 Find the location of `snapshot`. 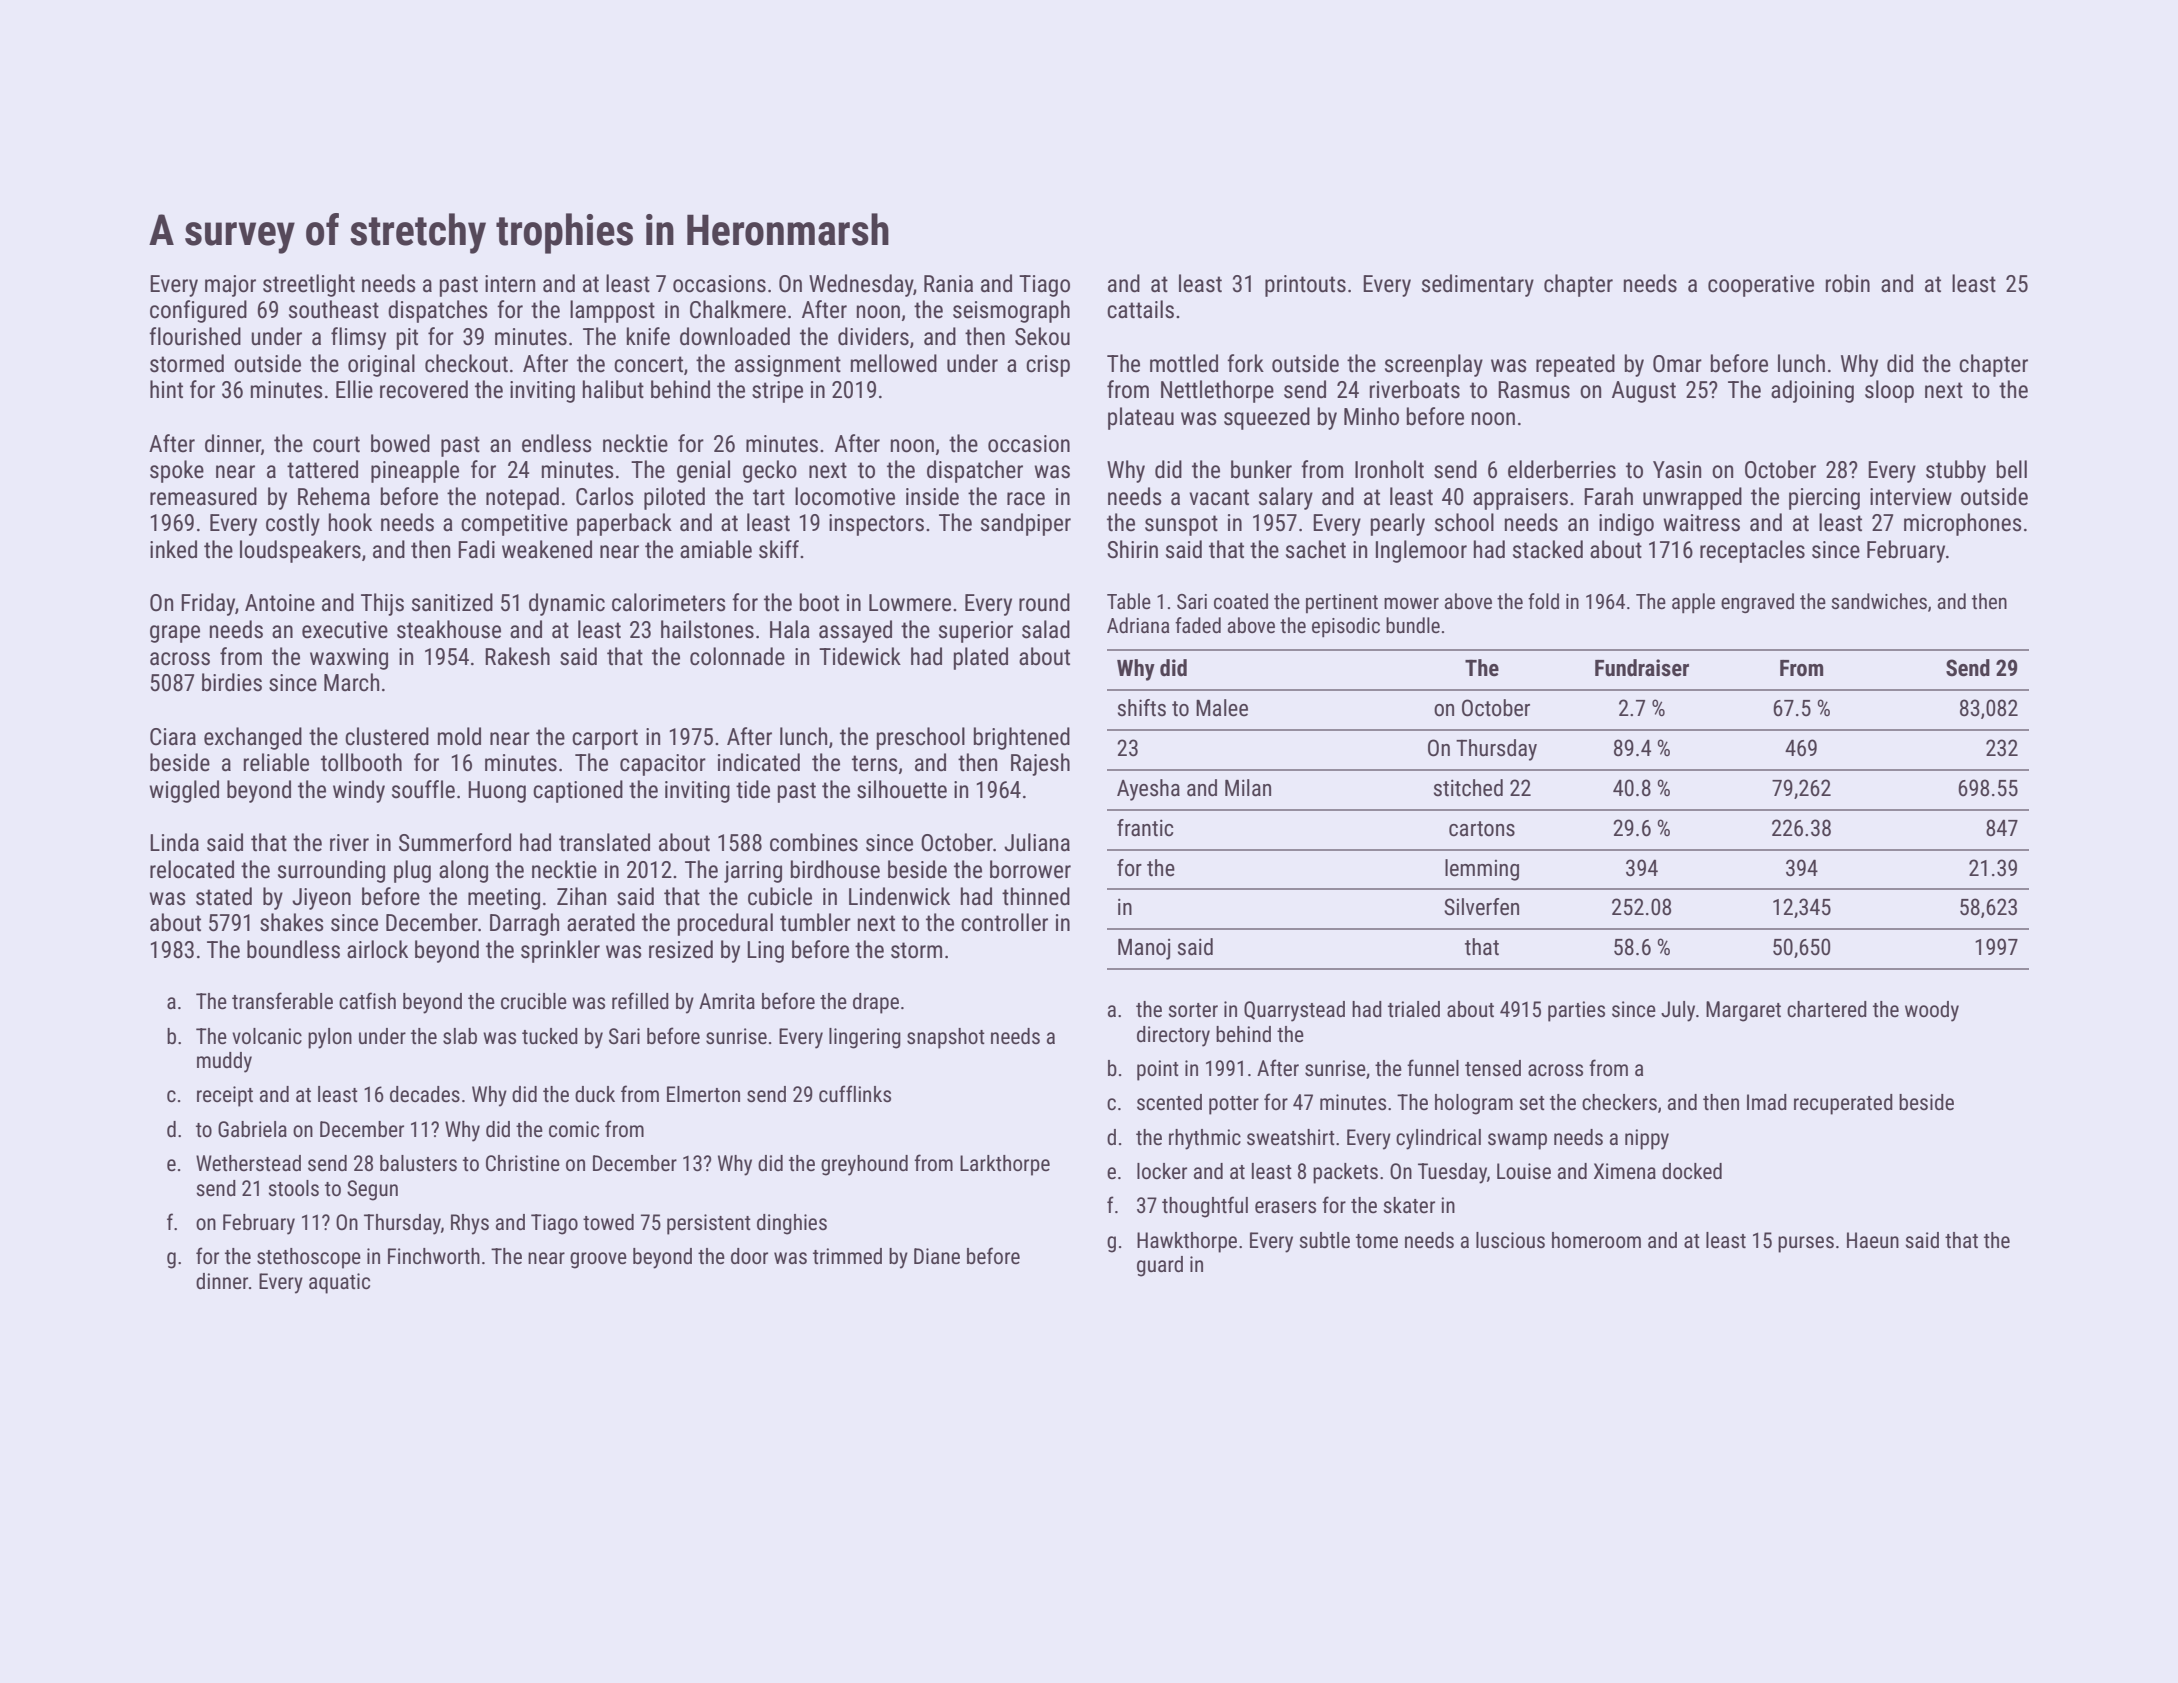

snapshot is located at coordinates (946, 1038).
